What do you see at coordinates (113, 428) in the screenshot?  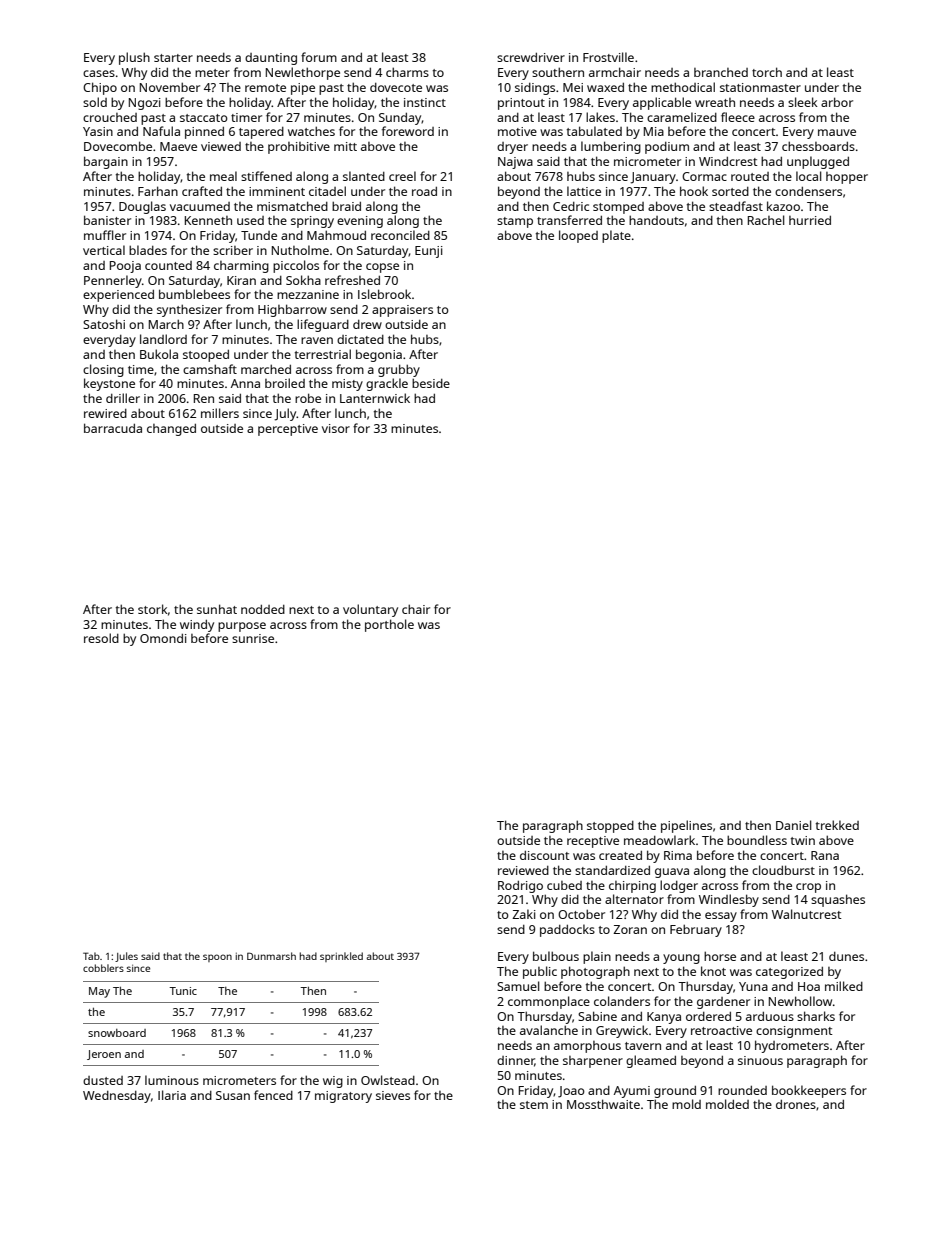 I see `barracuda` at bounding box center [113, 428].
